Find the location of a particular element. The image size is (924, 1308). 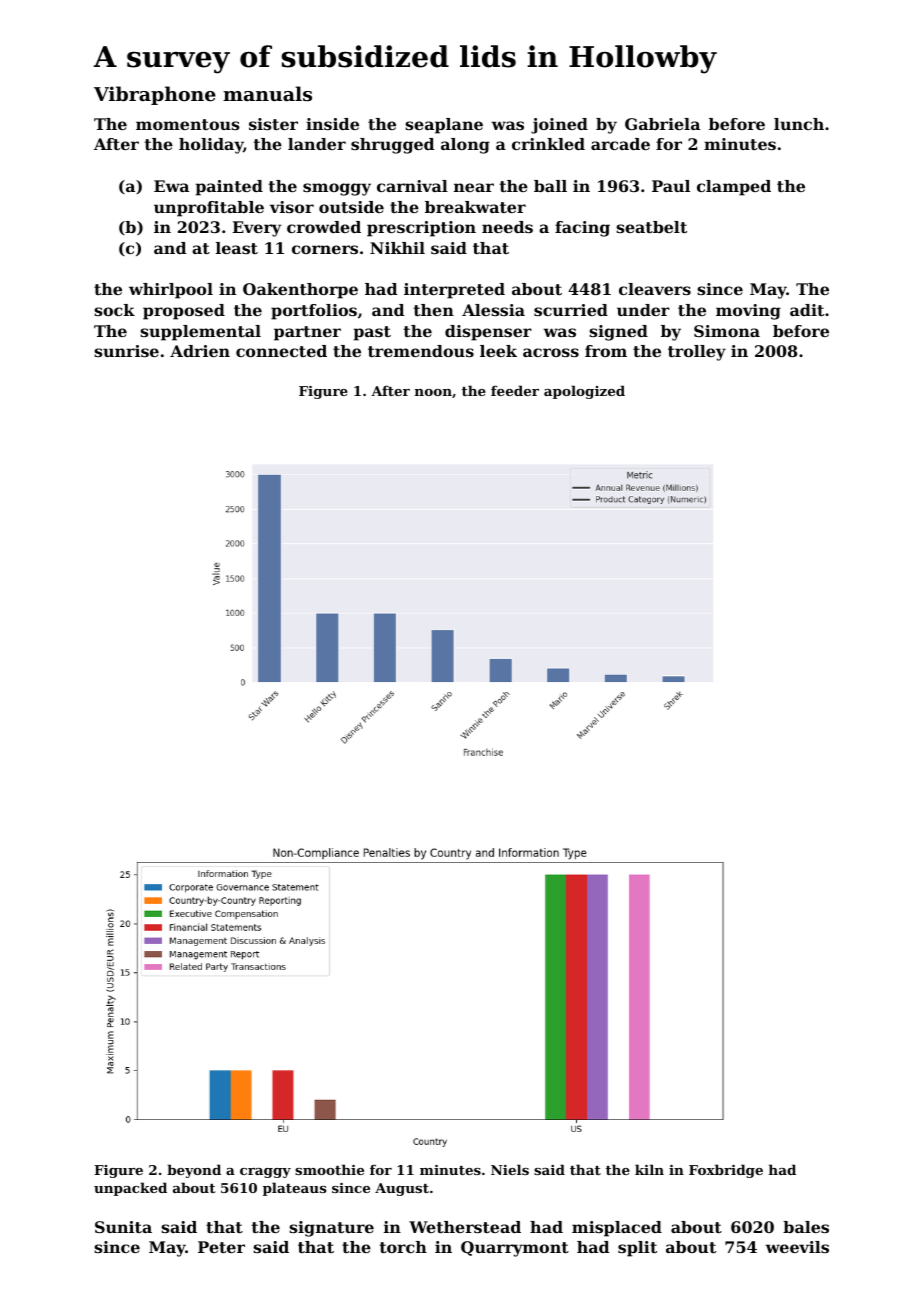

Peter is located at coordinates (221, 1247).
